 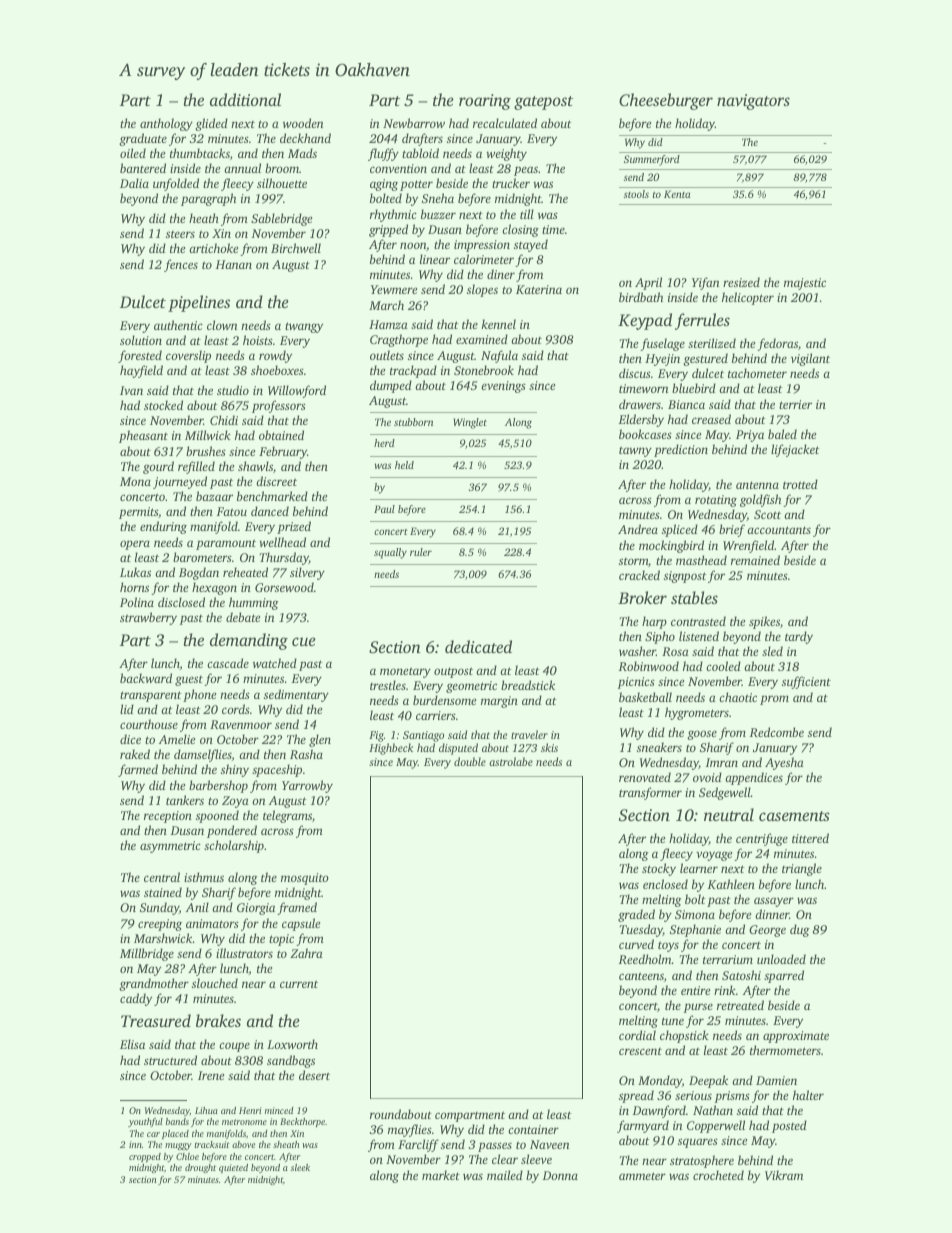 What do you see at coordinates (795, 404) in the screenshot?
I see `terrier` at bounding box center [795, 404].
